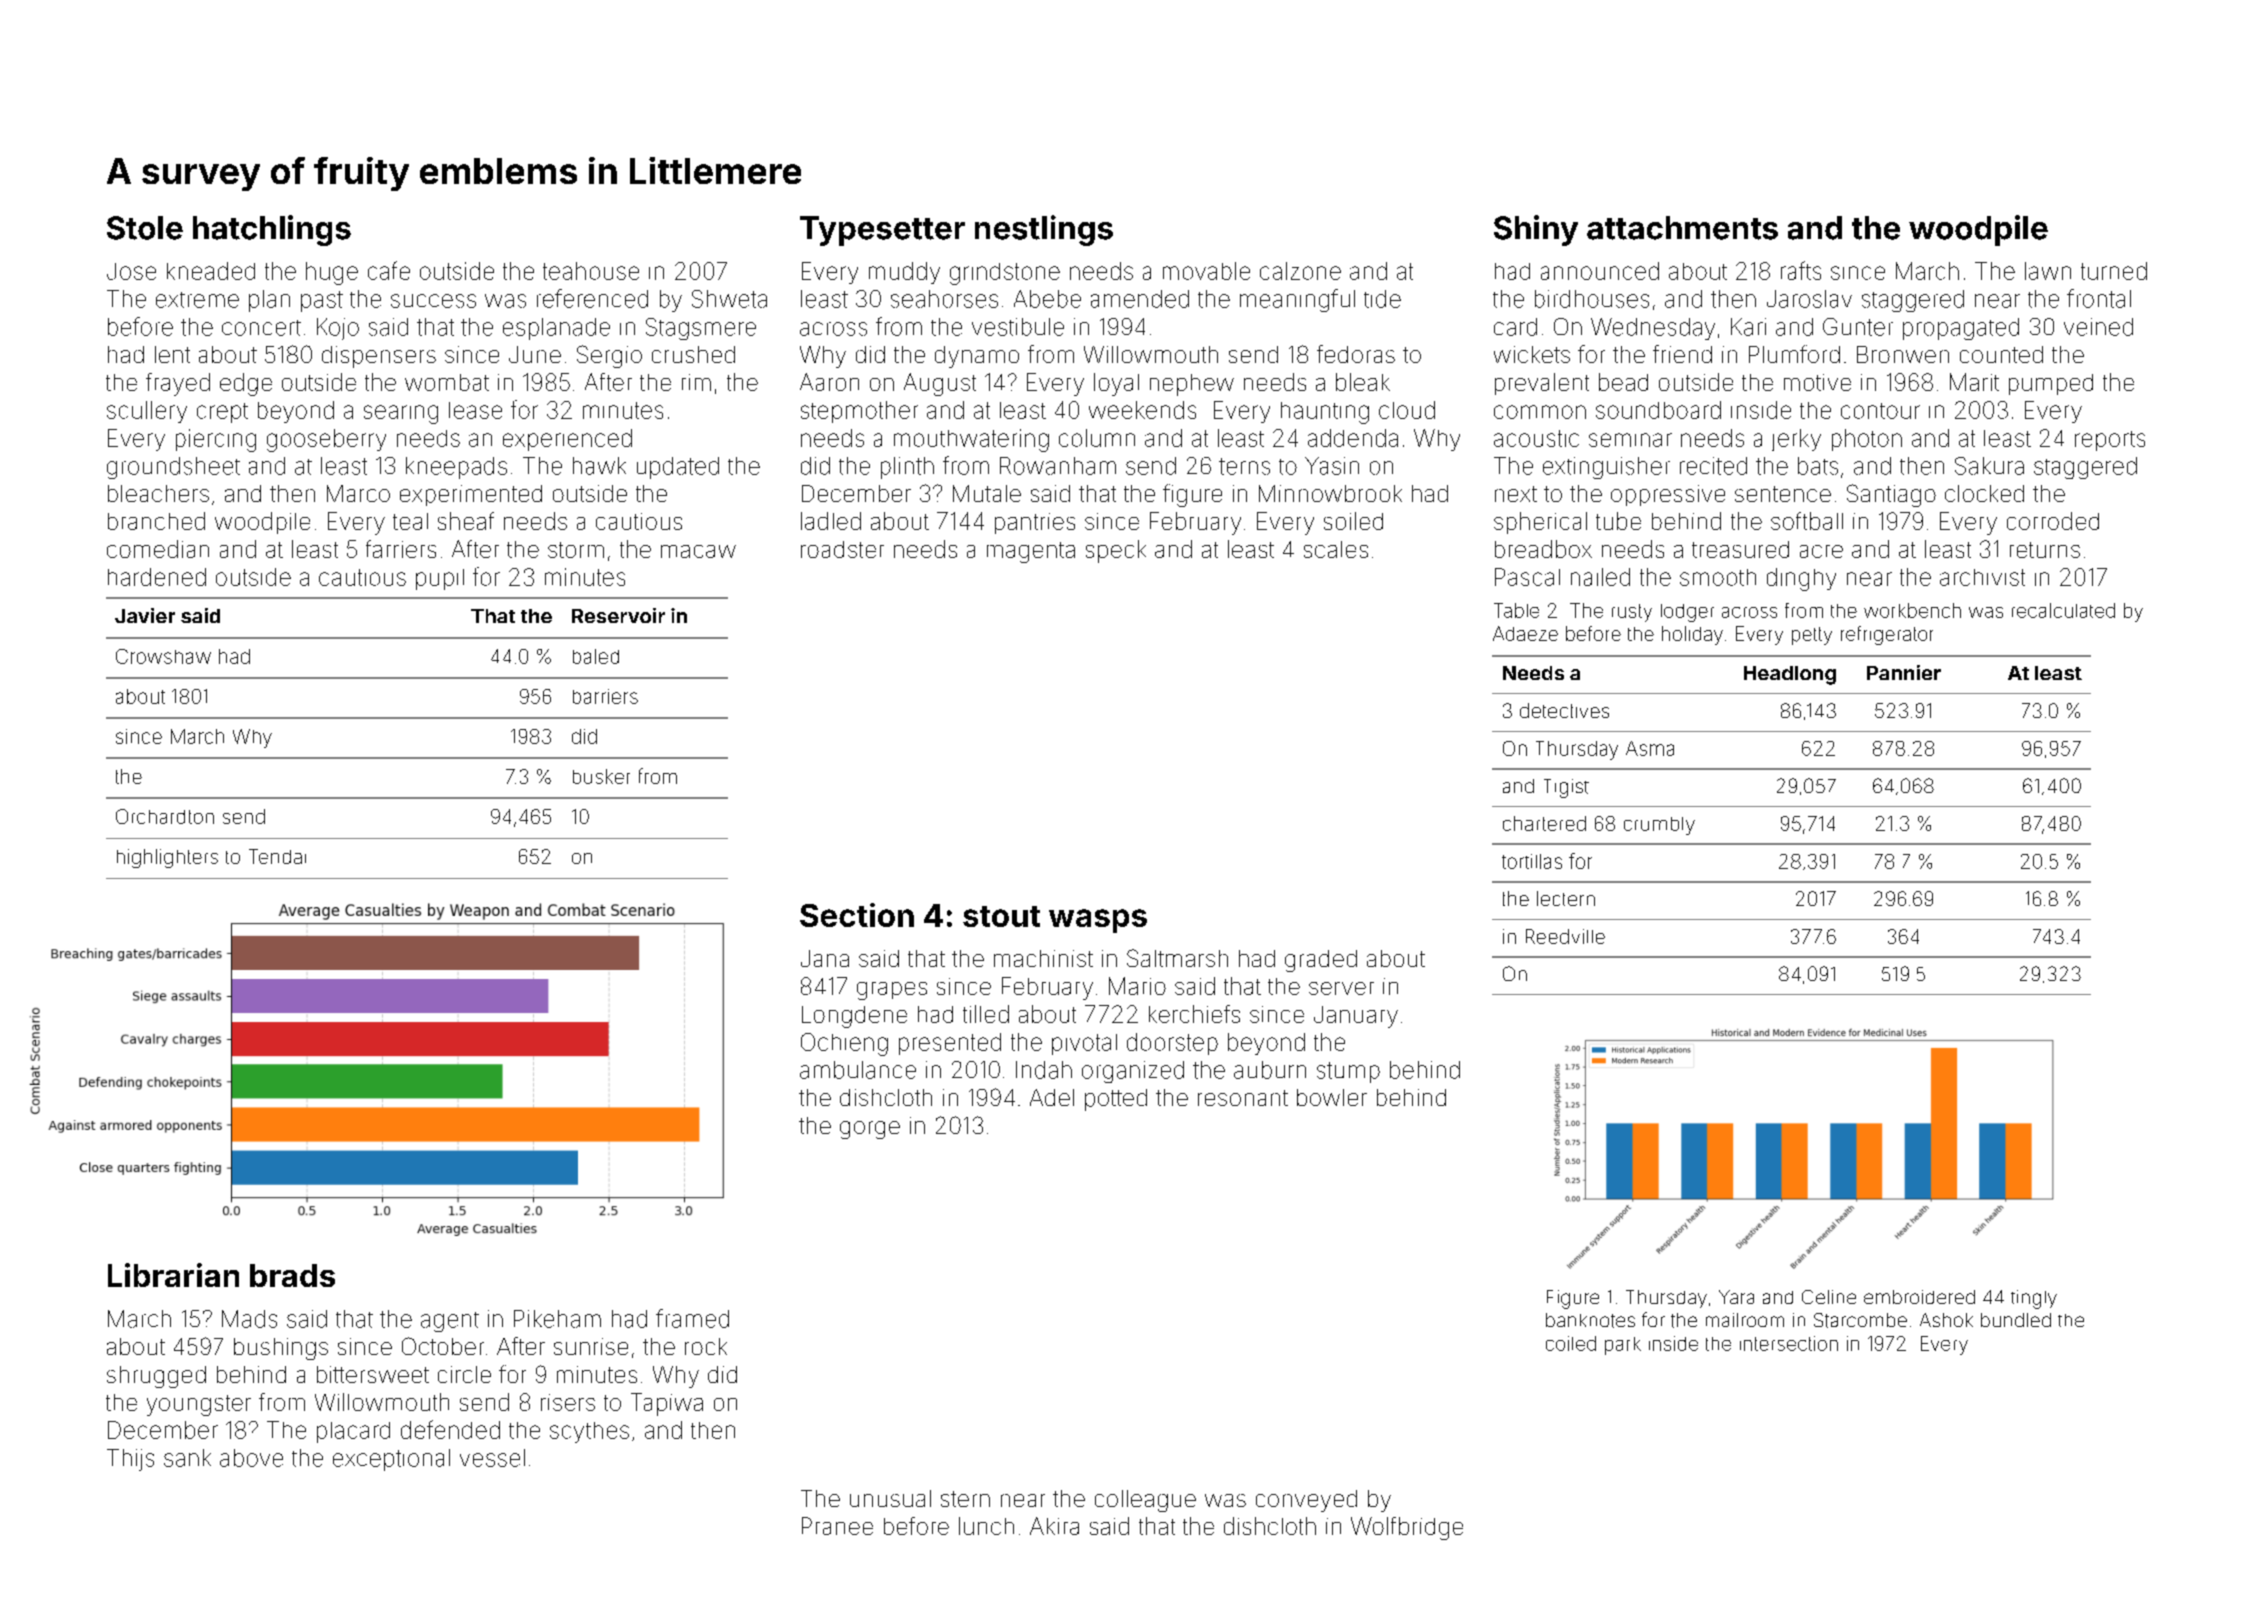 This screenshot has width=2265, height=1601. What do you see at coordinates (1904, 672) in the screenshot?
I see `Pannier` at bounding box center [1904, 672].
